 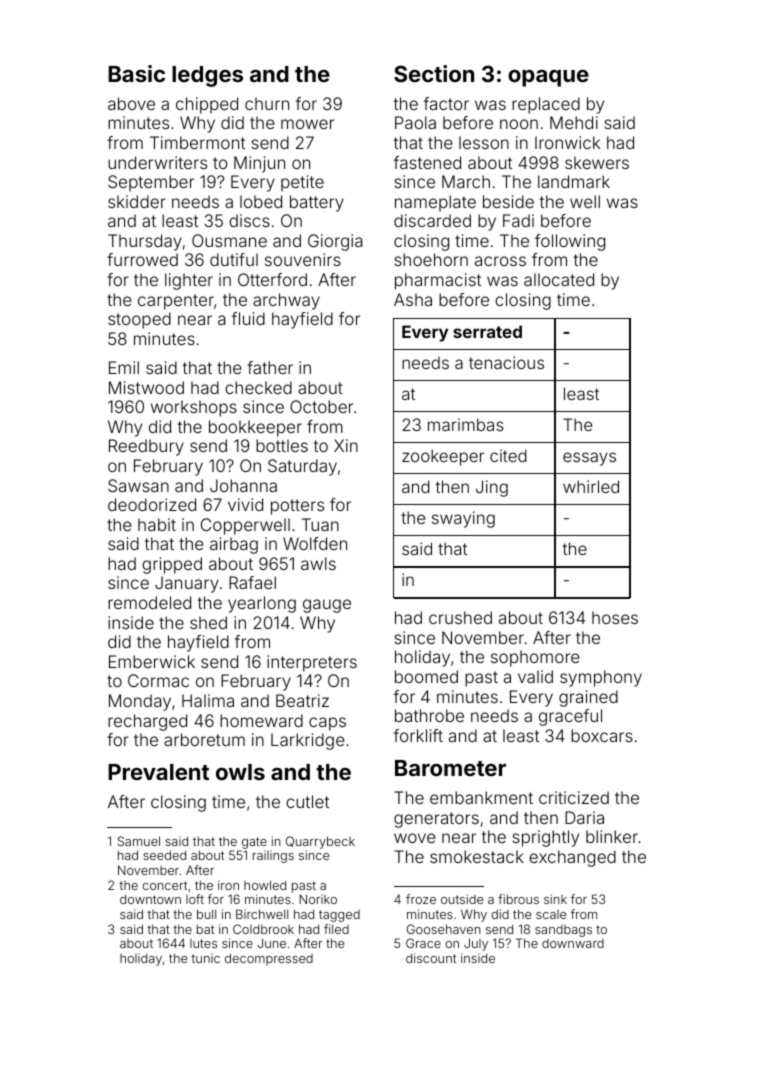 I want to click on boxcars, so click(x=602, y=735).
